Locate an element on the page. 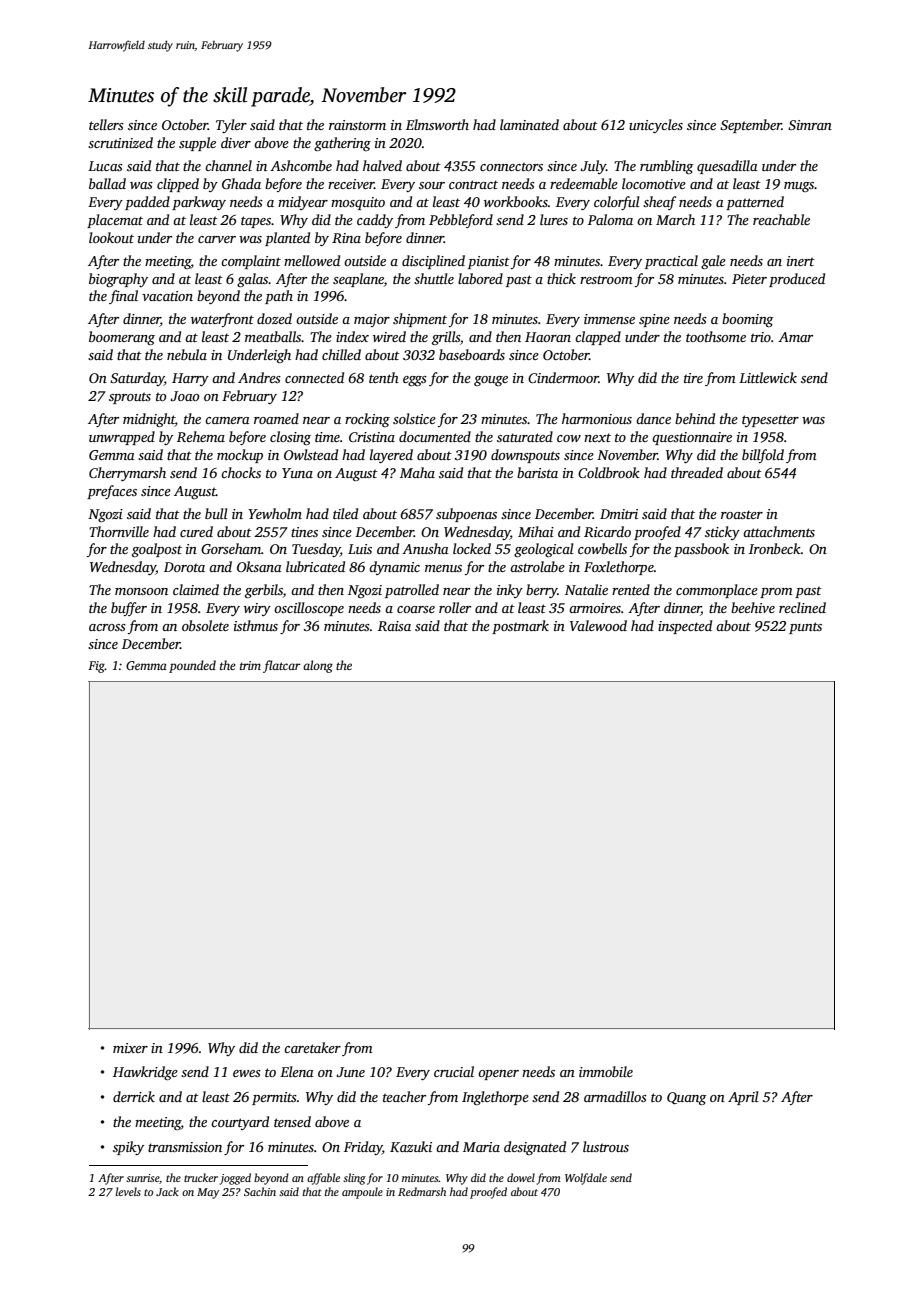 The width and height of the page is (924, 1308). subpoenas is located at coordinates (466, 515).
